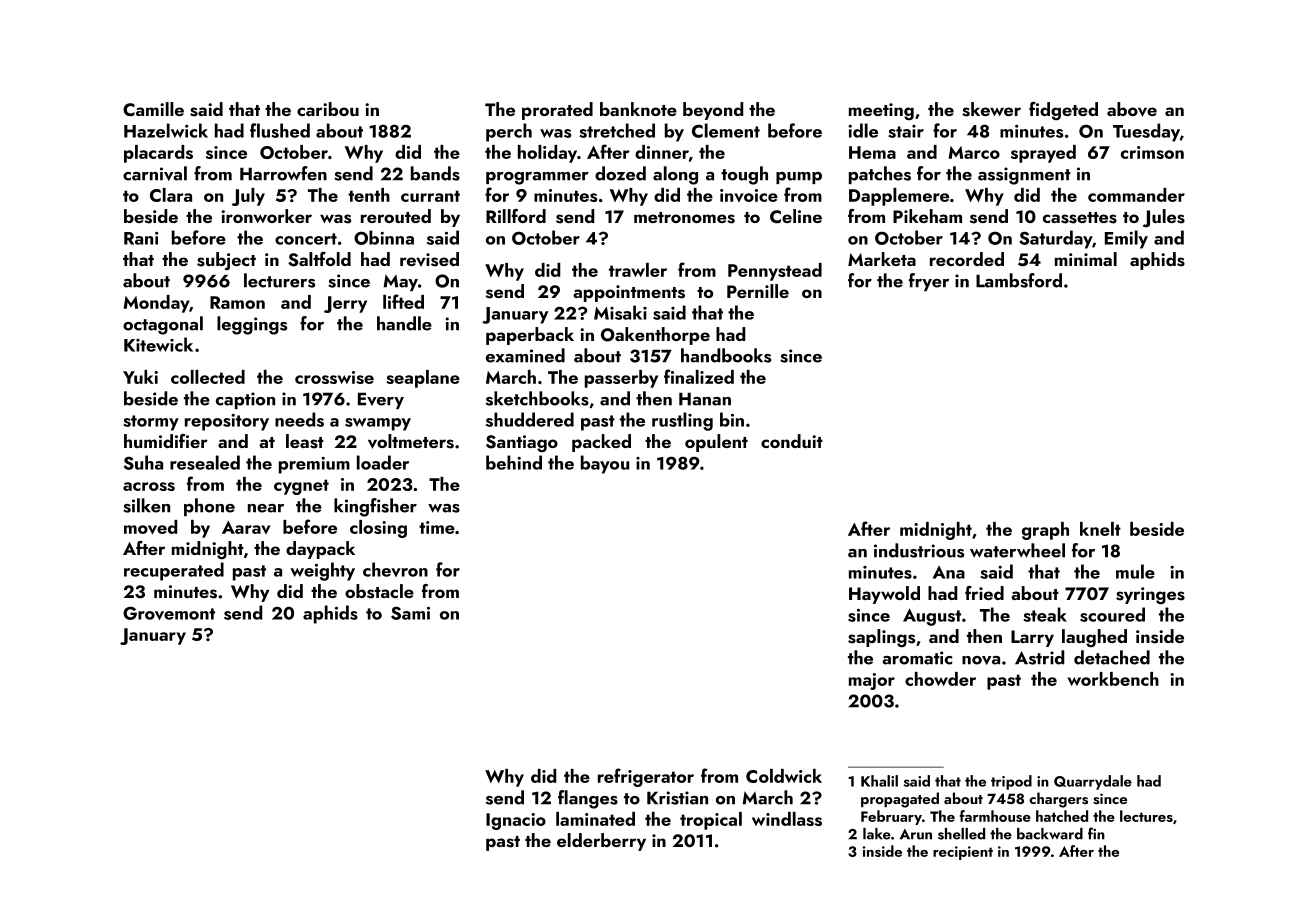 This screenshot has width=1308, height=924. What do you see at coordinates (328, 109) in the screenshot?
I see `caribou` at bounding box center [328, 109].
